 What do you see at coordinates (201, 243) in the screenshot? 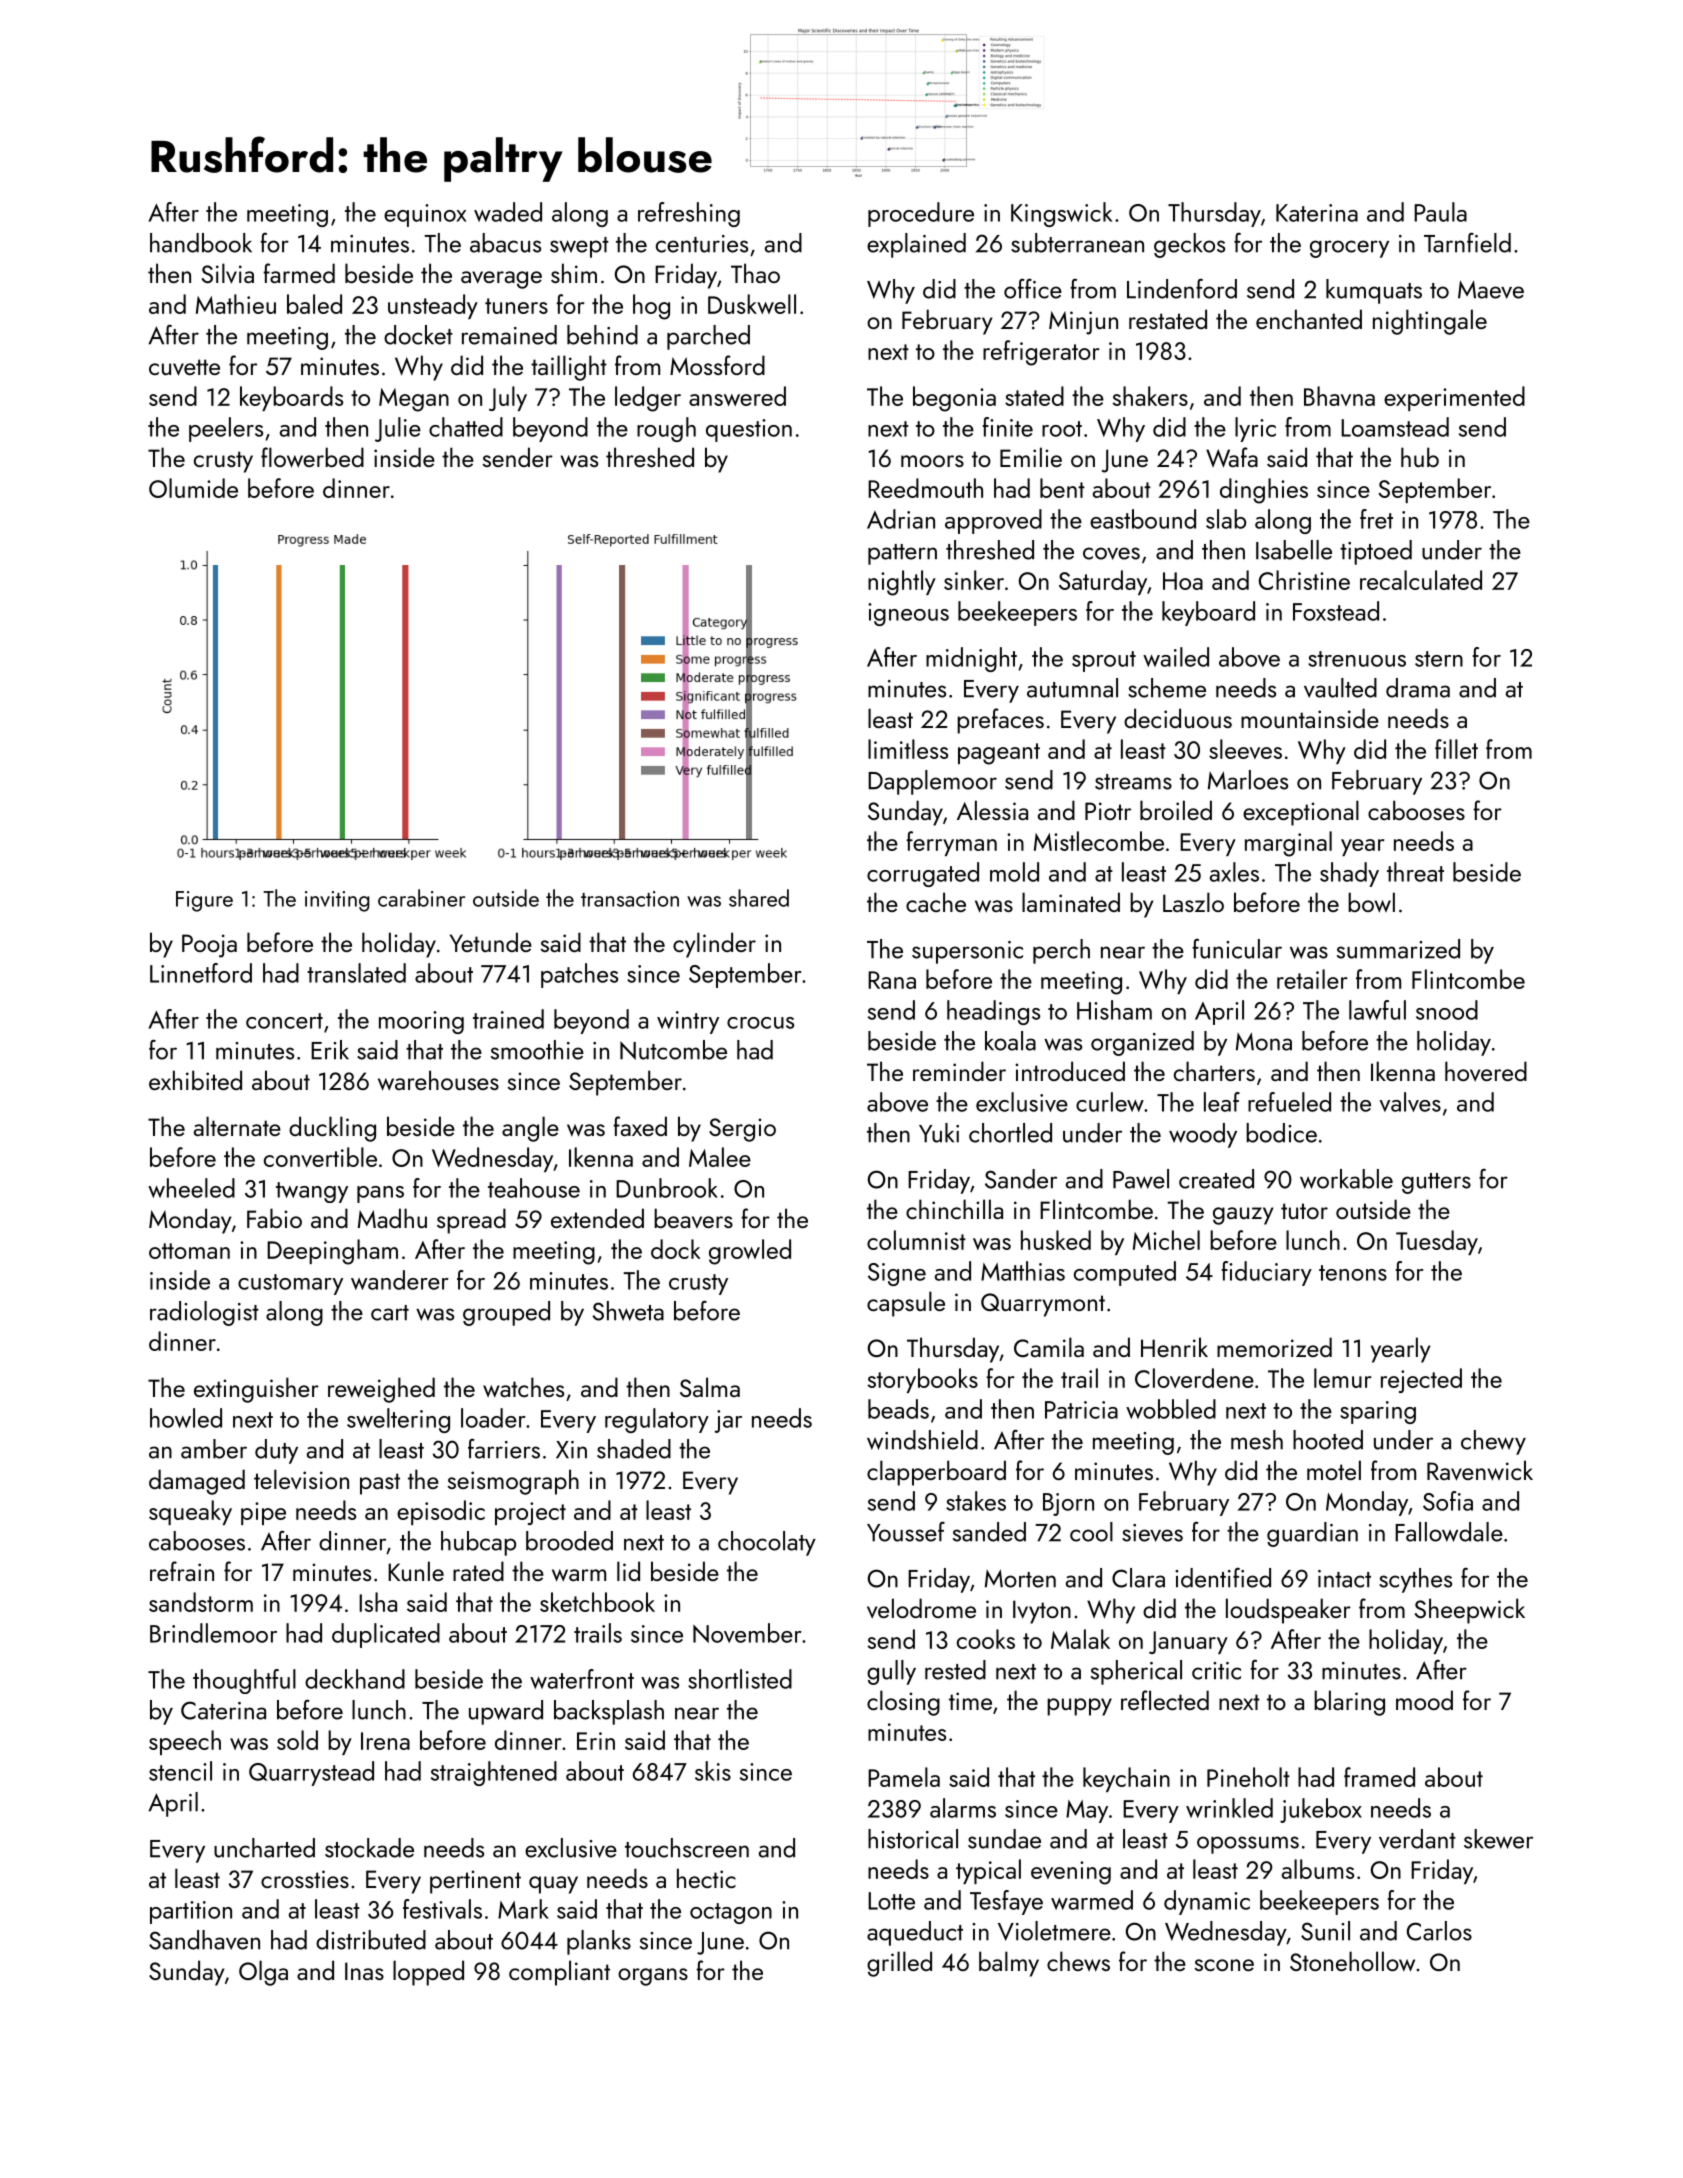
I see `handbook` at bounding box center [201, 243].
